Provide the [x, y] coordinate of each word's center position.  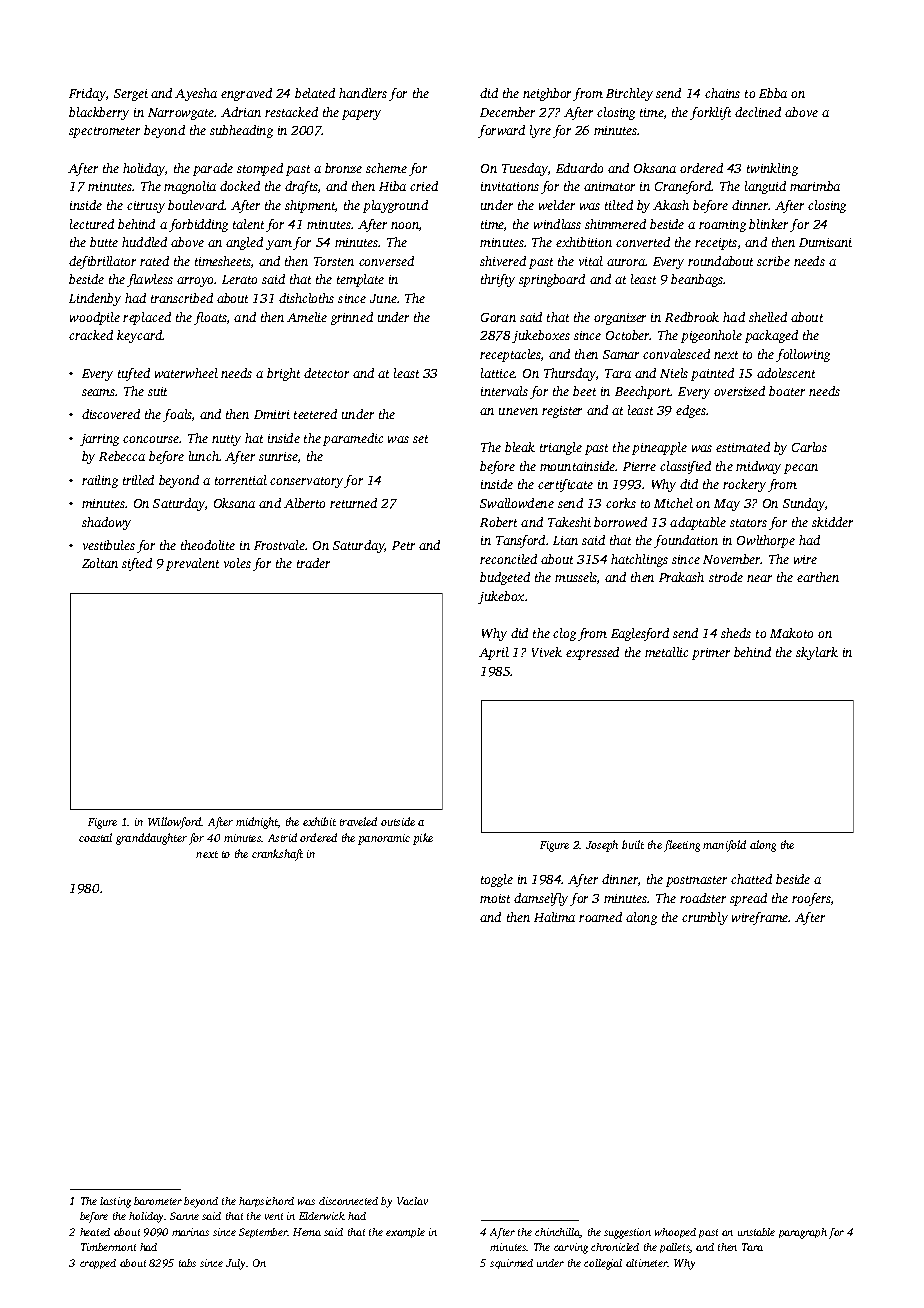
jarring [99, 440]
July [236, 1264]
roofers [811, 899]
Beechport [643, 392]
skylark [817, 653]
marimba [815, 186]
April [494, 653]
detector [326, 373]
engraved [246, 94]
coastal [95, 837]
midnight [257, 823]
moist [495, 898]
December [507, 112]
